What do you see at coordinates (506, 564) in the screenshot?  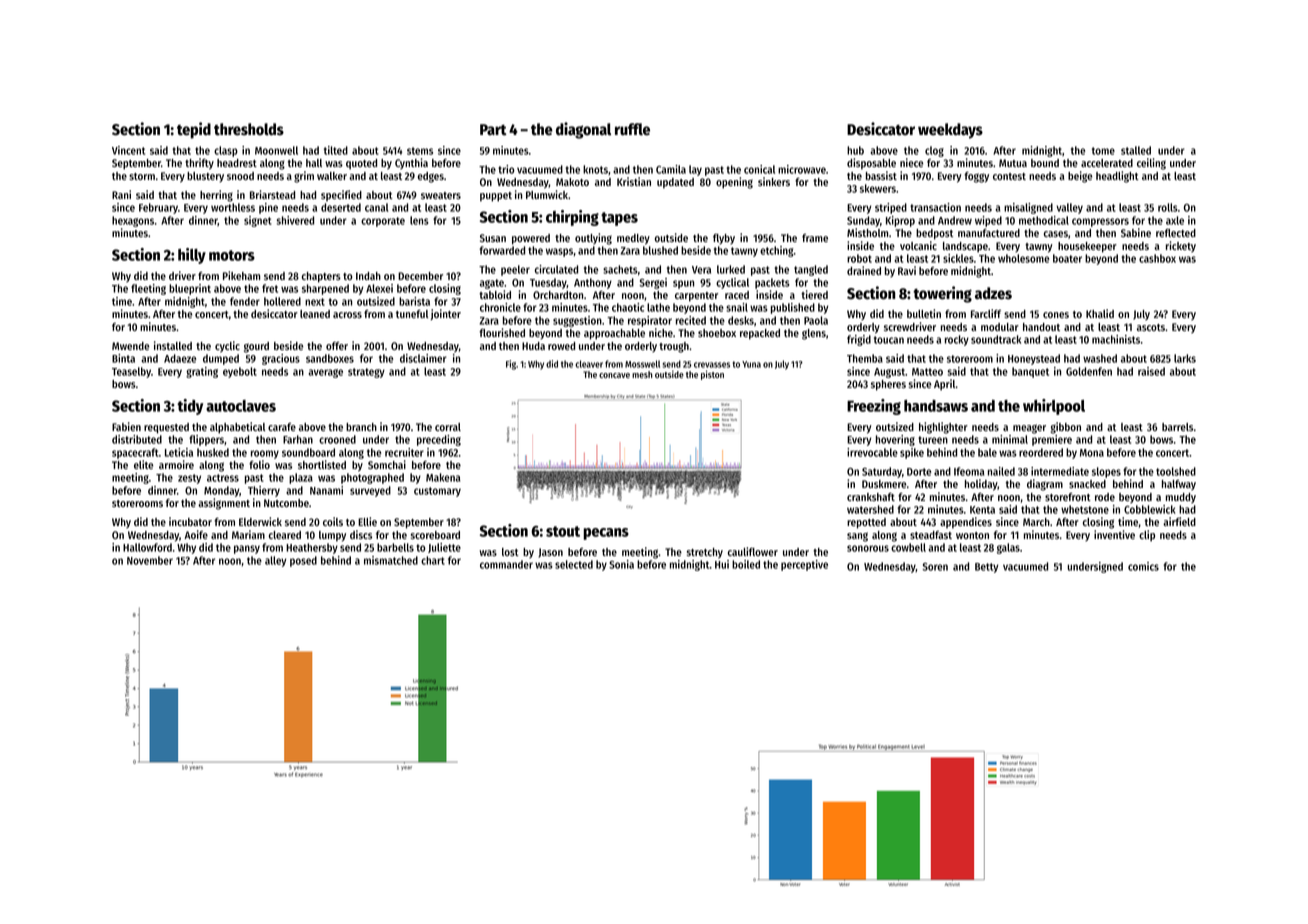 I see `commander` at bounding box center [506, 564].
